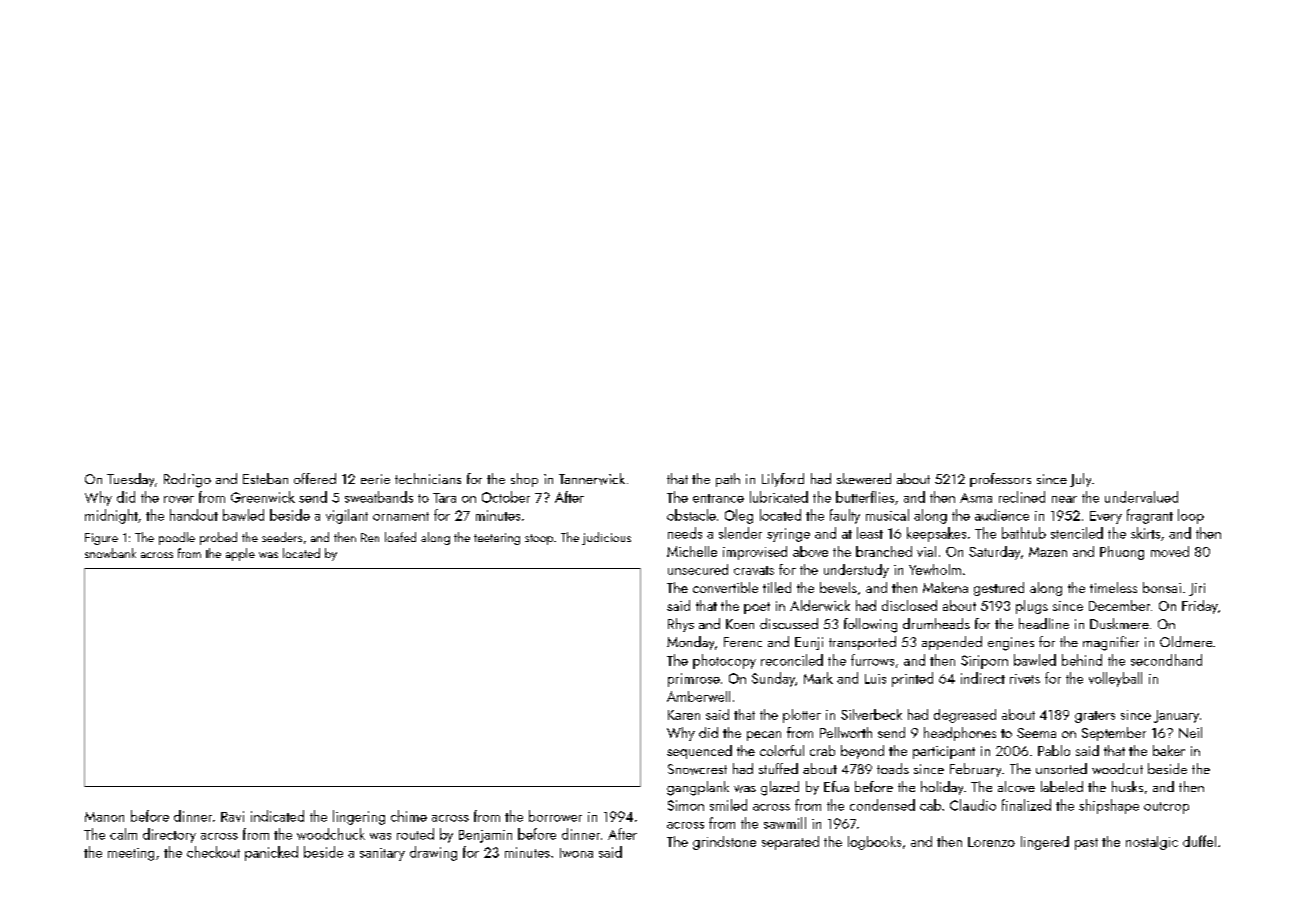  What do you see at coordinates (684, 715) in the image?
I see `Karen` at bounding box center [684, 715].
